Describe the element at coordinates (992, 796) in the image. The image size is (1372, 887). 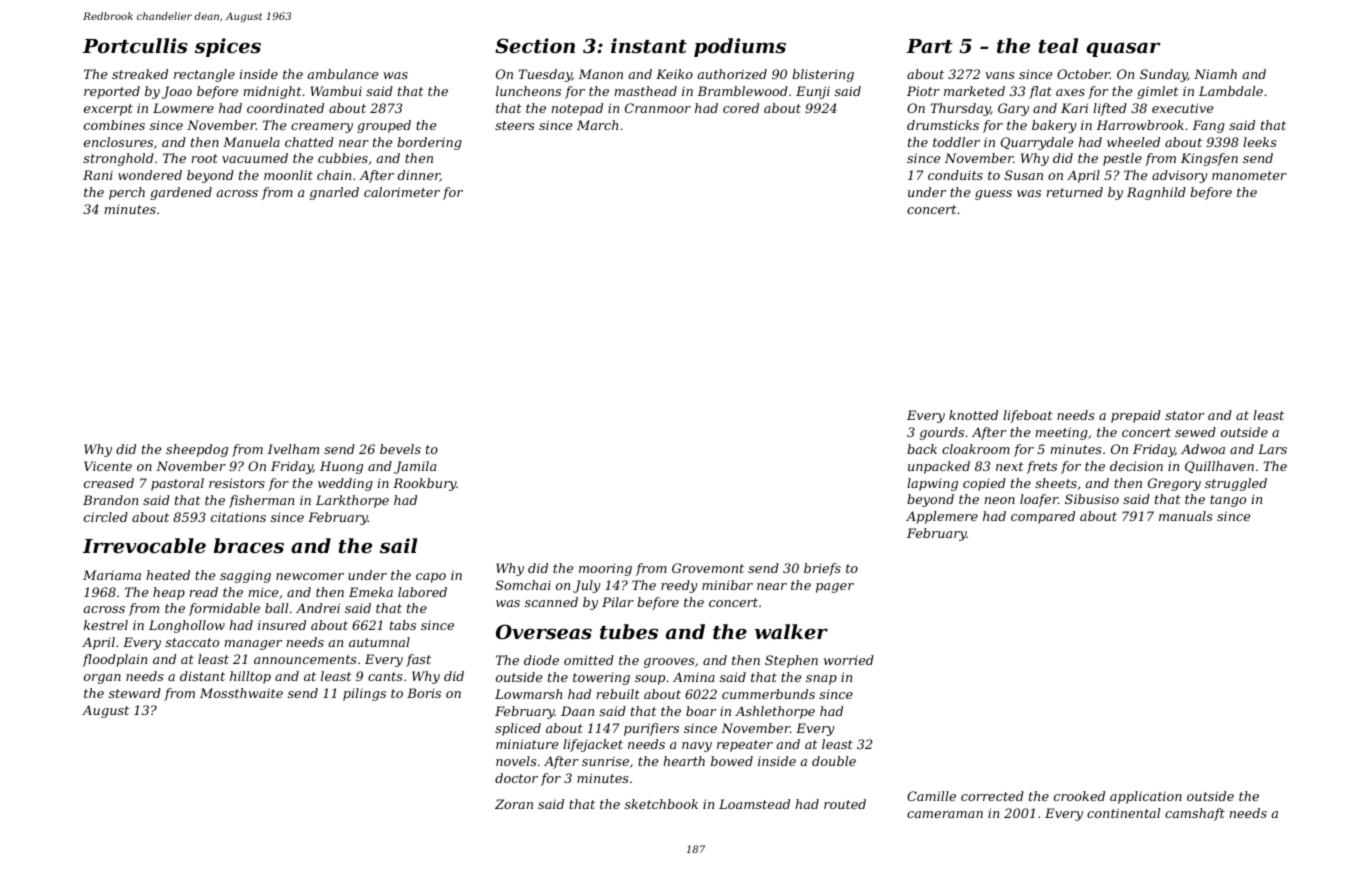
I see `corrected` at that location.
